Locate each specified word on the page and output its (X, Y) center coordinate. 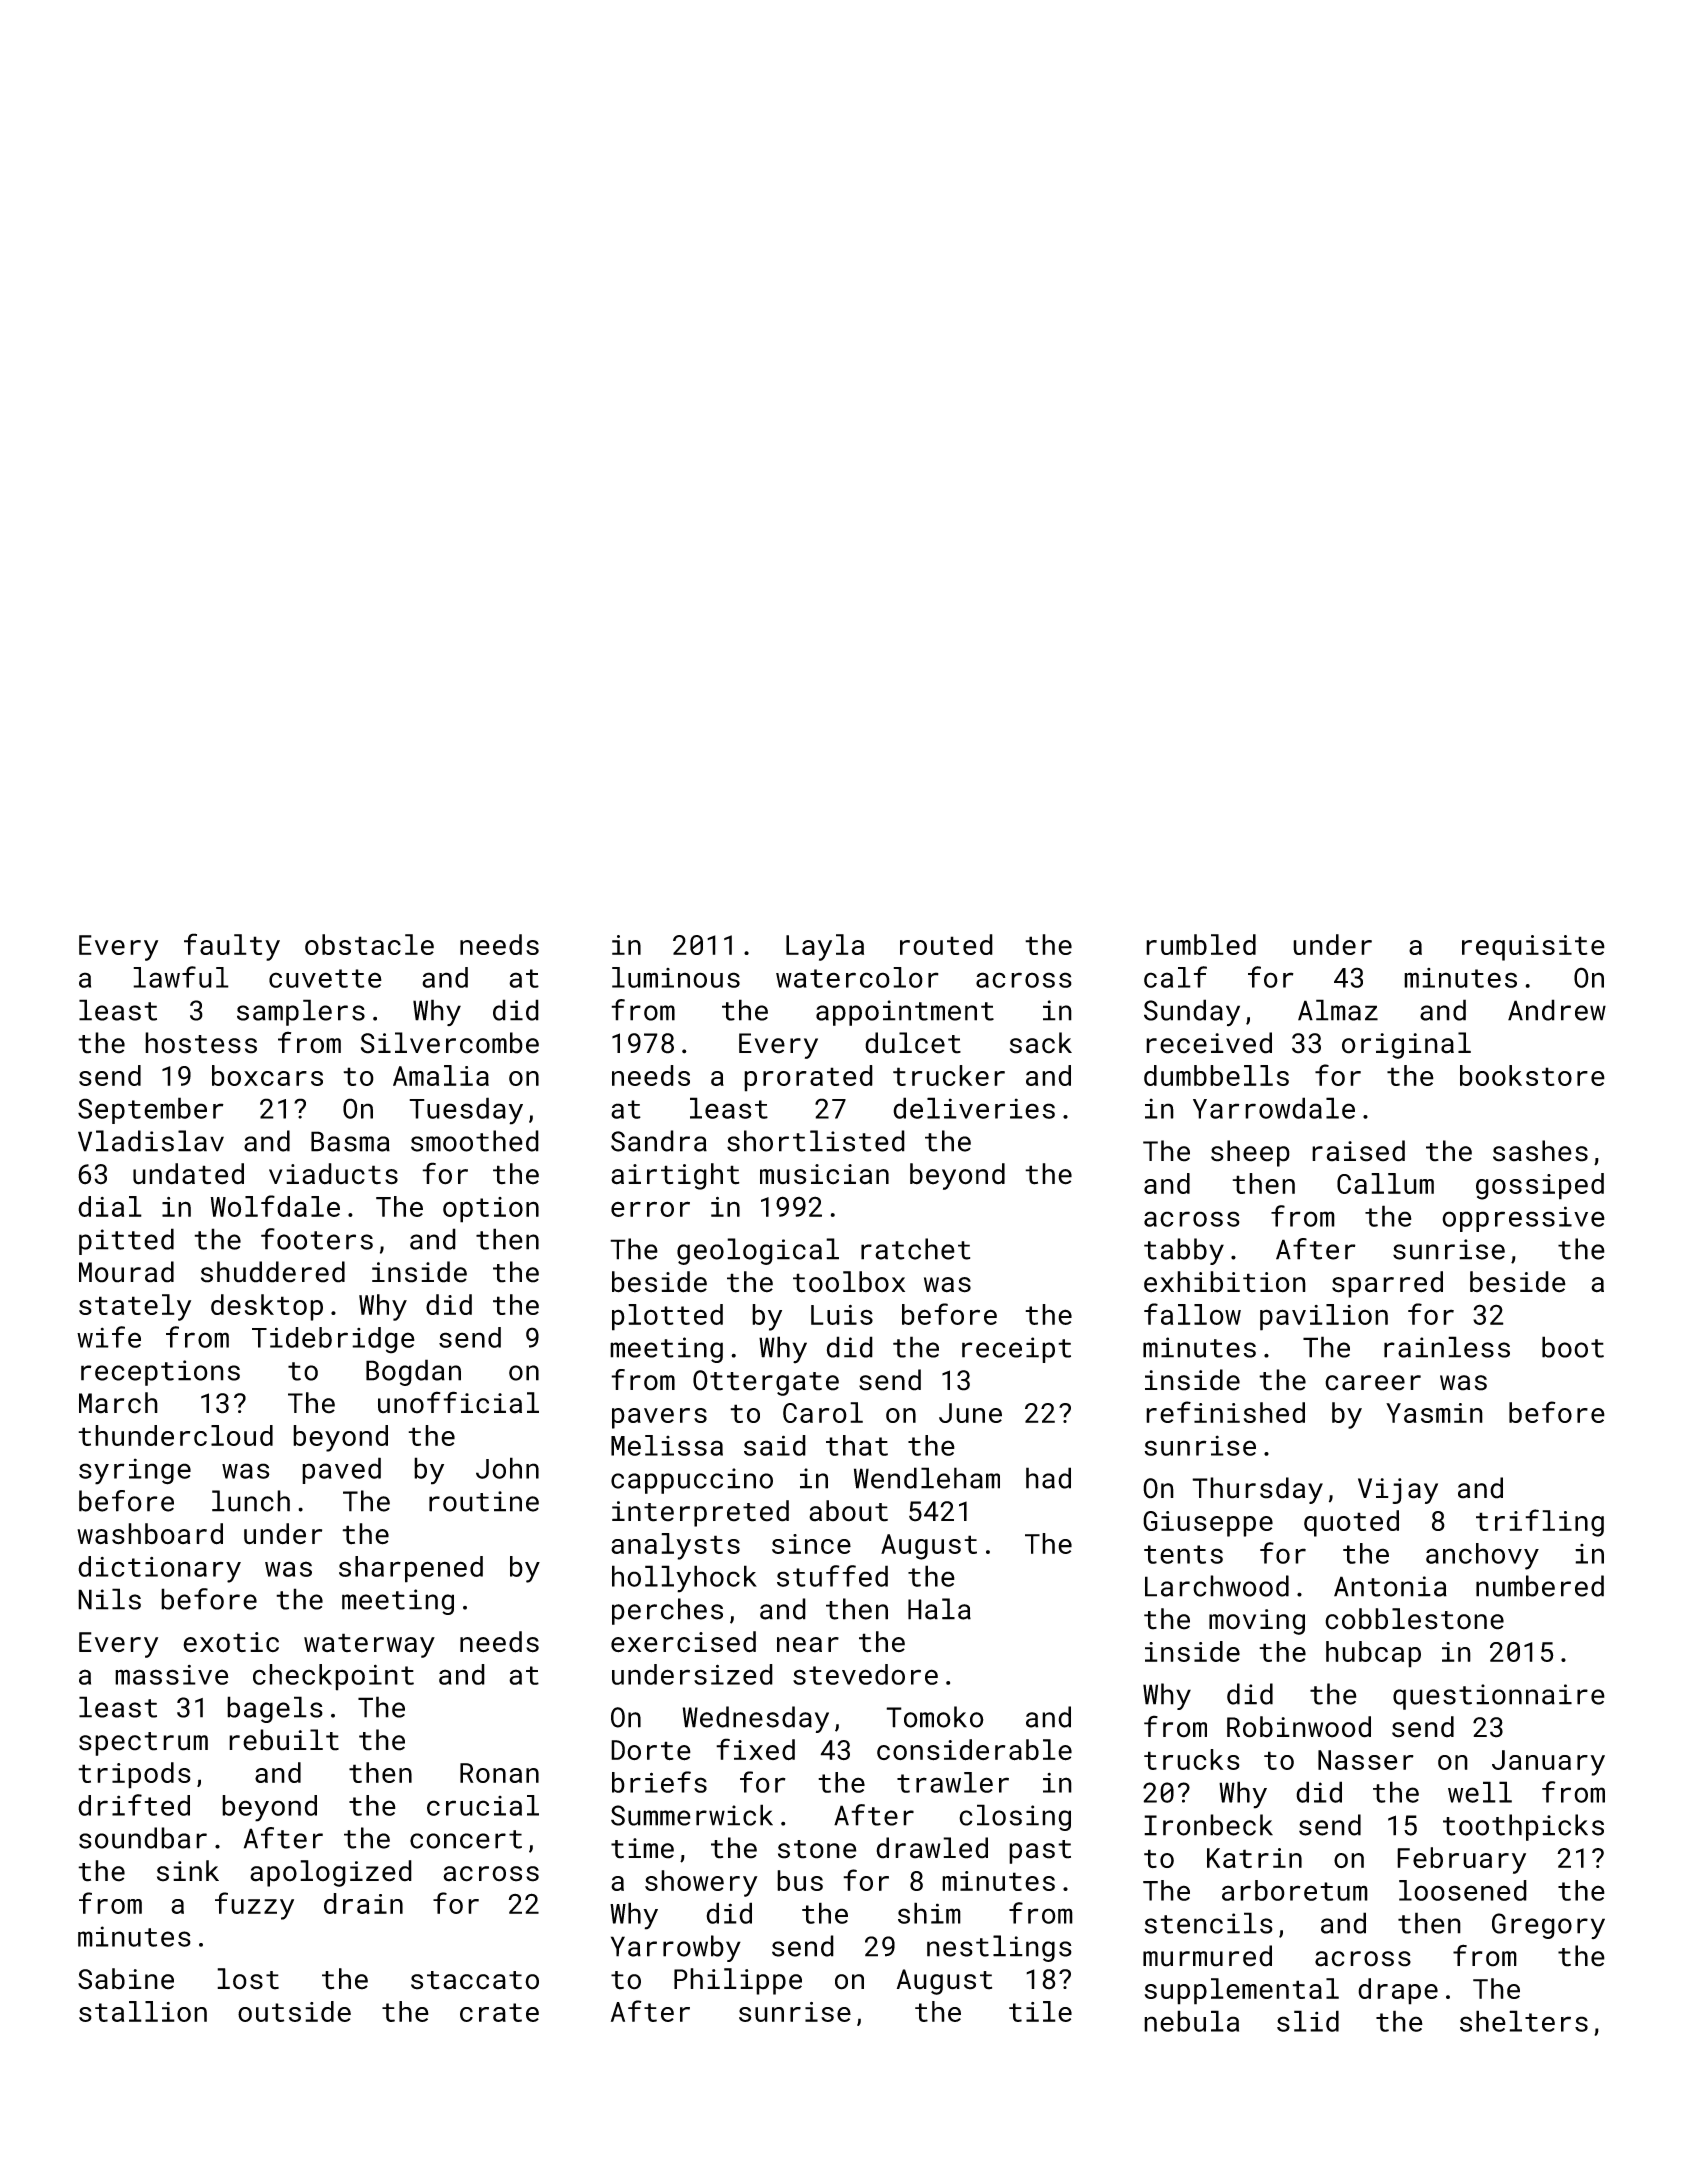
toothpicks (1523, 1827)
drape (1398, 1991)
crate (499, 2012)
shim (929, 1913)
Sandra (659, 1141)
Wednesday (755, 1719)
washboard (150, 1534)
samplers (301, 1012)
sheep (1250, 1153)
